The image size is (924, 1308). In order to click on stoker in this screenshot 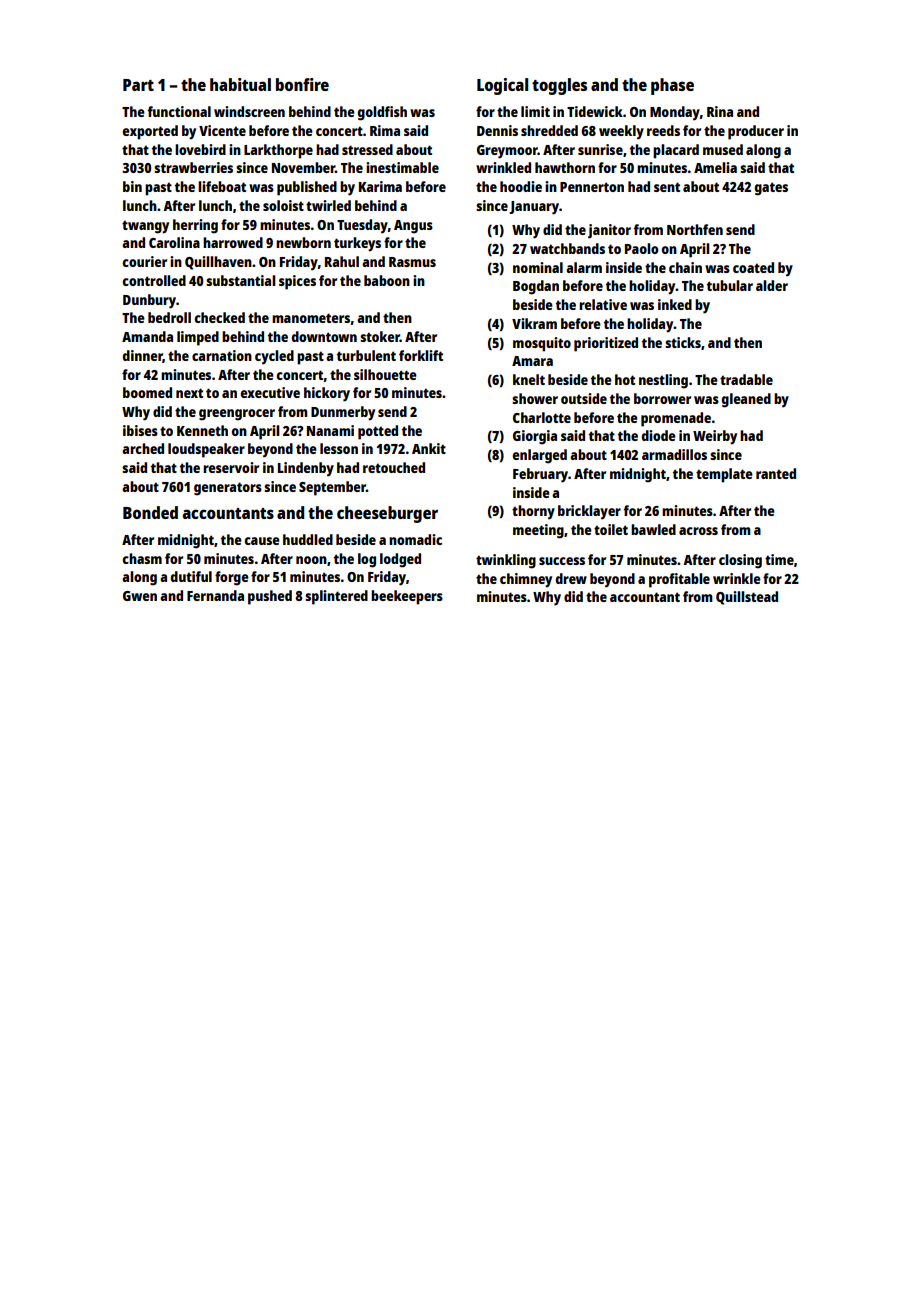, I will do `click(380, 336)`.
